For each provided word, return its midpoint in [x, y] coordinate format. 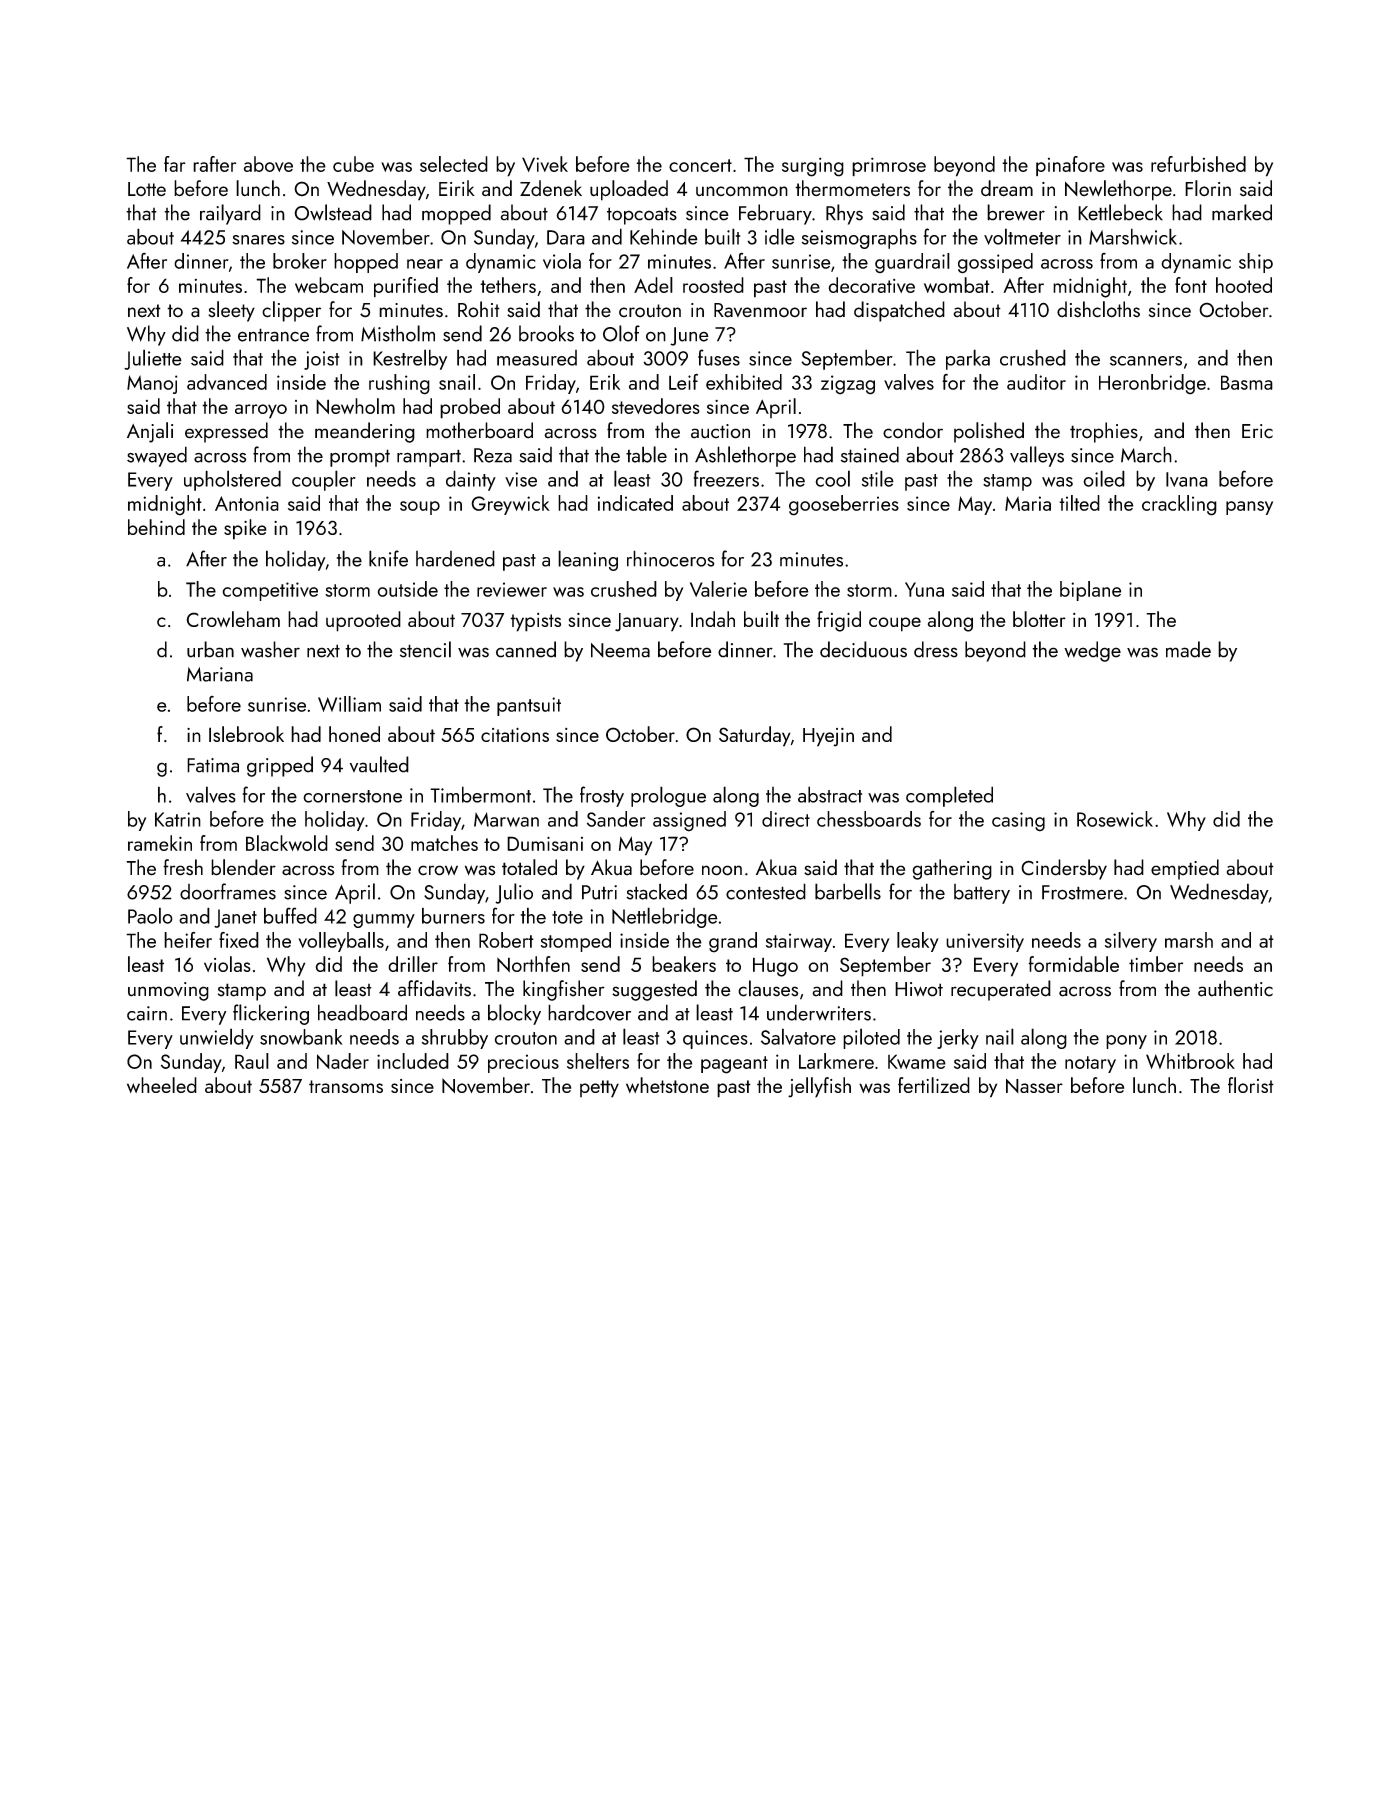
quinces [715, 1039]
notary [1090, 1064]
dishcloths [1098, 309]
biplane [1090, 591]
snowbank [301, 1037]
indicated [635, 503]
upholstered [232, 480]
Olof [621, 333]
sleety [231, 311]
